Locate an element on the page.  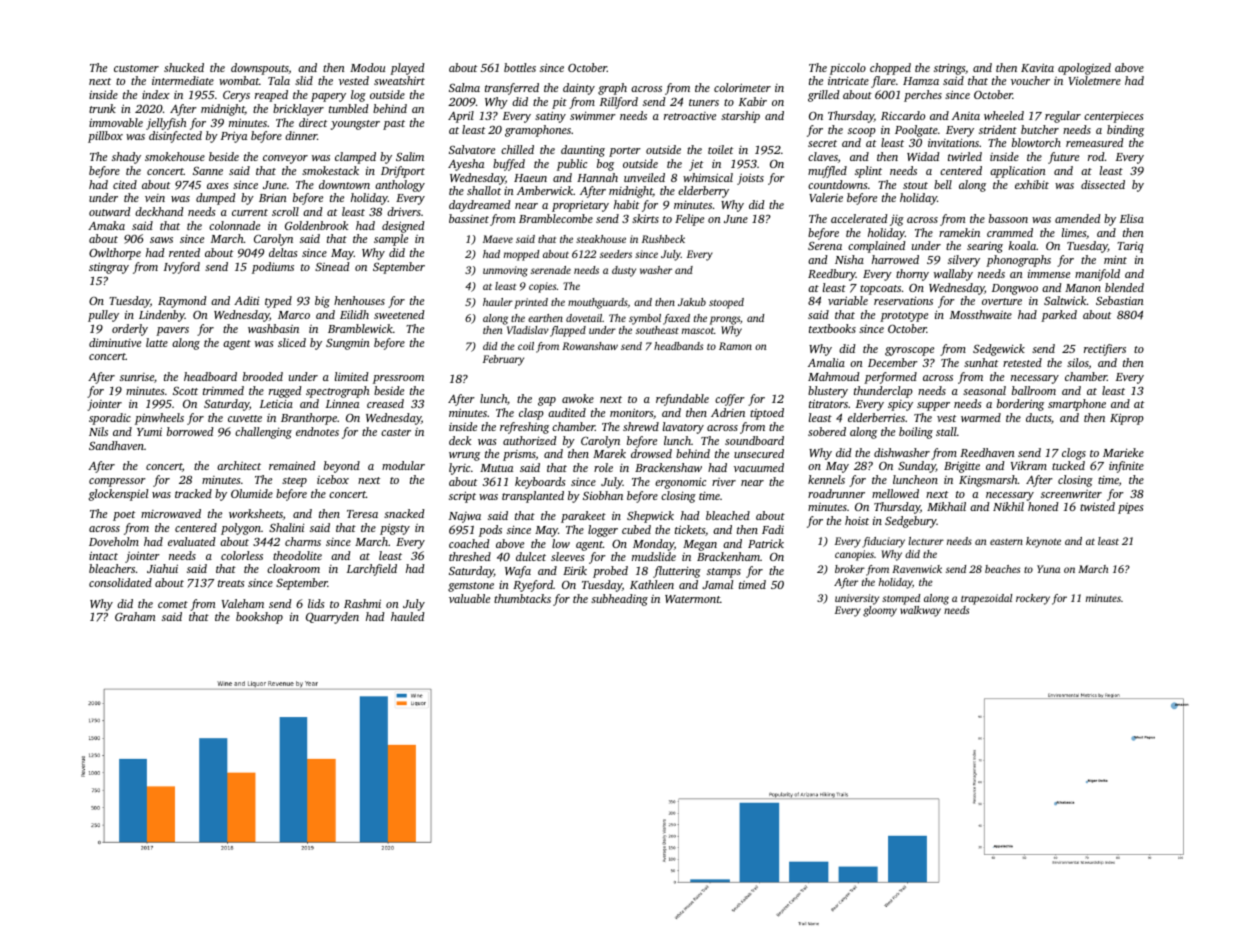
piccolo is located at coordinates (848, 69).
